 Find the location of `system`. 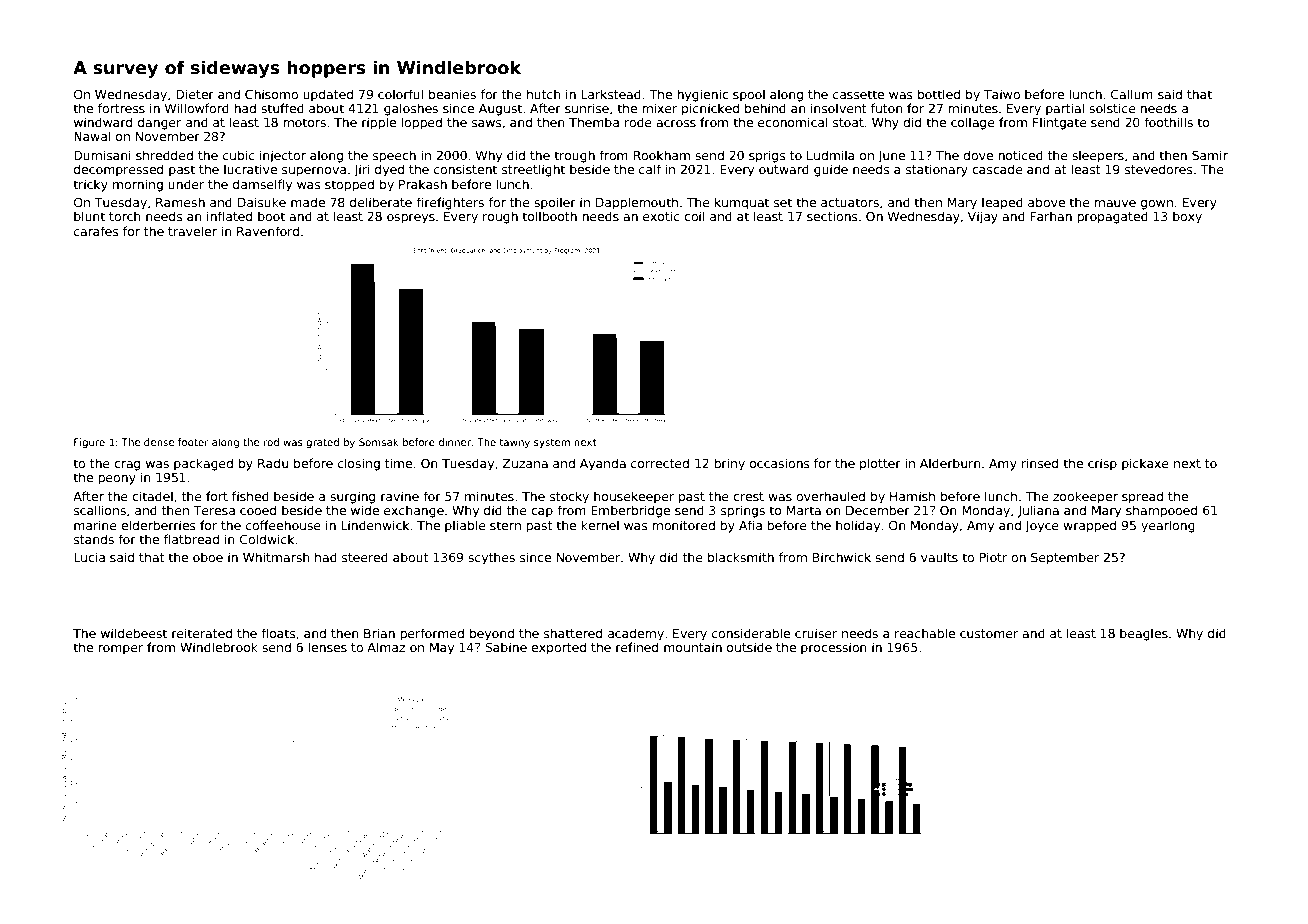

system is located at coordinates (552, 443).
